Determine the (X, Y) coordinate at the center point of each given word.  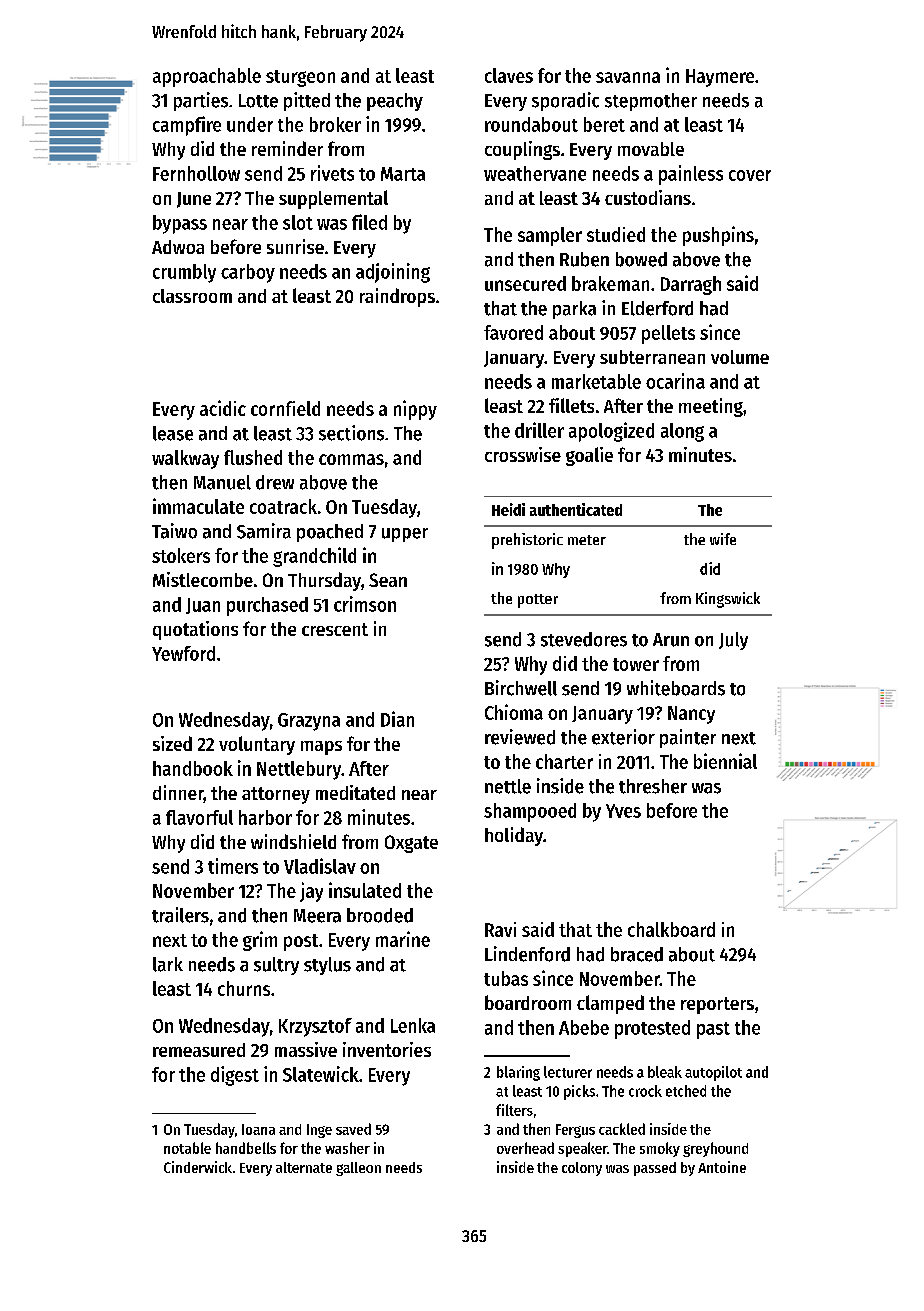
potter (538, 601)
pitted (307, 101)
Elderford (657, 308)
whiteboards (676, 688)
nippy (415, 410)
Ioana (258, 1129)
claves (509, 75)
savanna (628, 77)
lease (173, 433)
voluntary (257, 745)
